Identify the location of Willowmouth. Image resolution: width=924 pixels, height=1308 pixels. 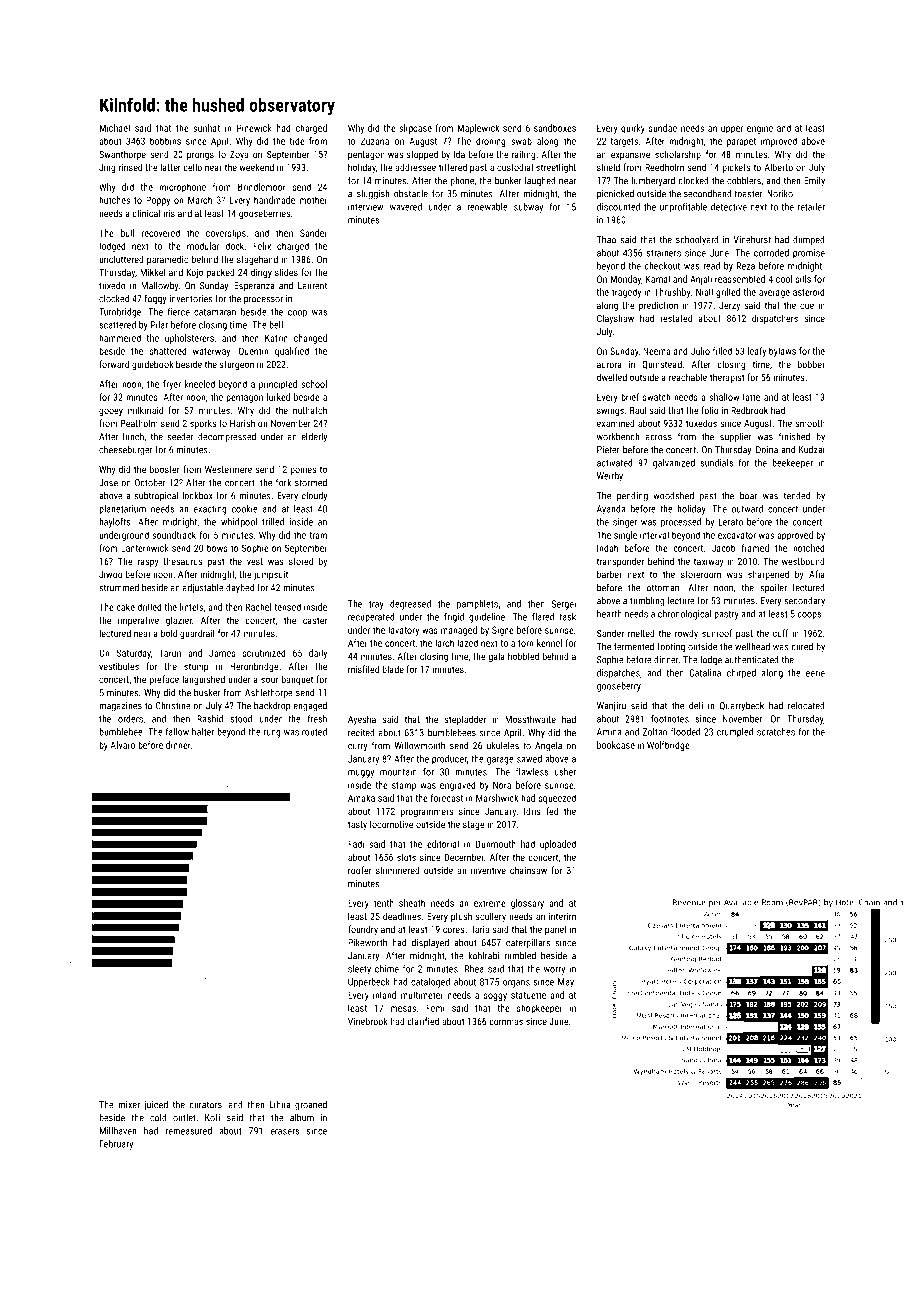
(419, 745).
